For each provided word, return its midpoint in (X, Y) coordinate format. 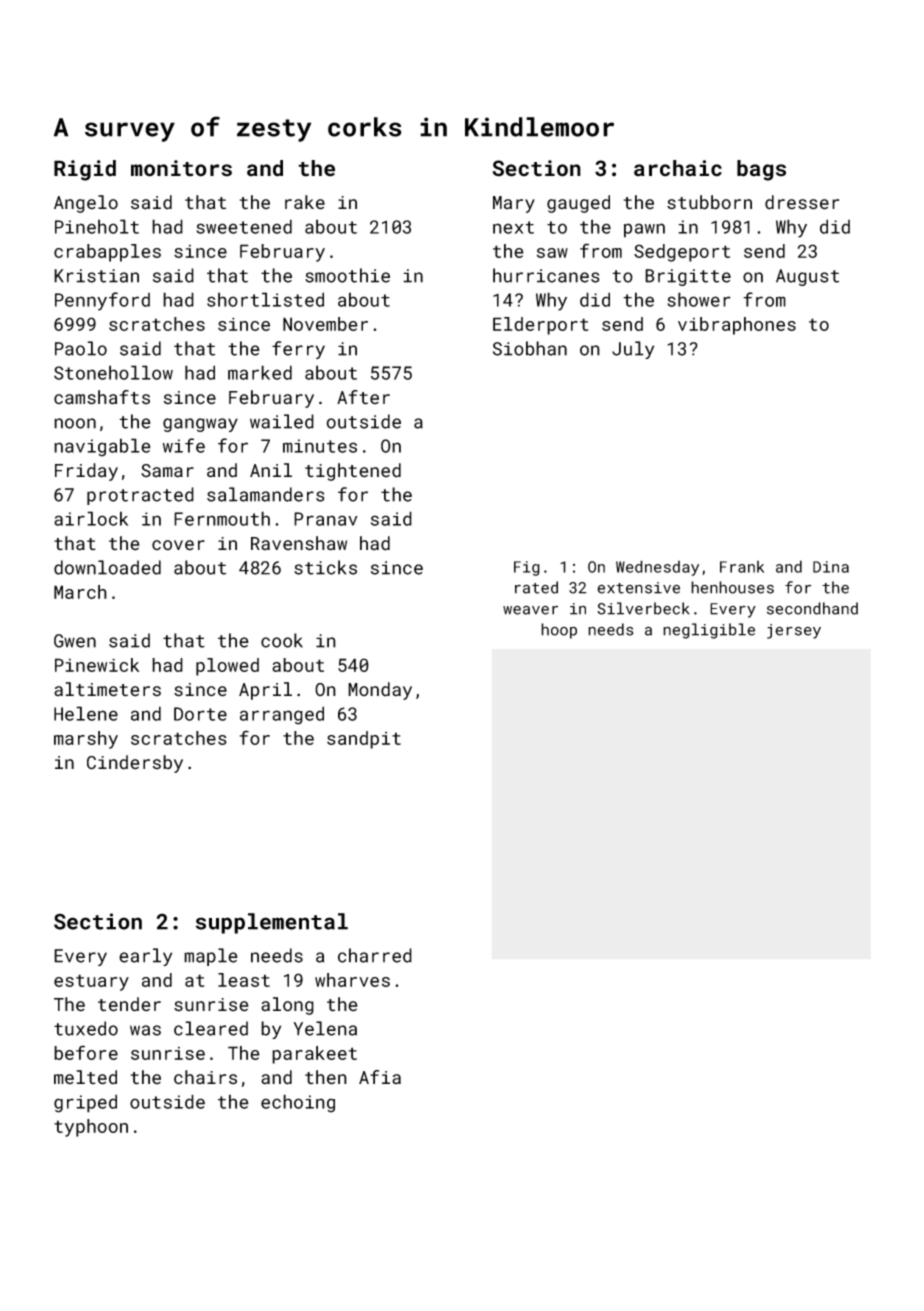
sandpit (364, 740)
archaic (678, 168)
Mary (514, 204)
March (80, 592)
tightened (353, 472)
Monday (380, 691)
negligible (709, 631)
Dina (831, 567)
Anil (271, 470)
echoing (298, 1103)
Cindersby (135, 764)
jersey (794, 631)
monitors (181, 168)
